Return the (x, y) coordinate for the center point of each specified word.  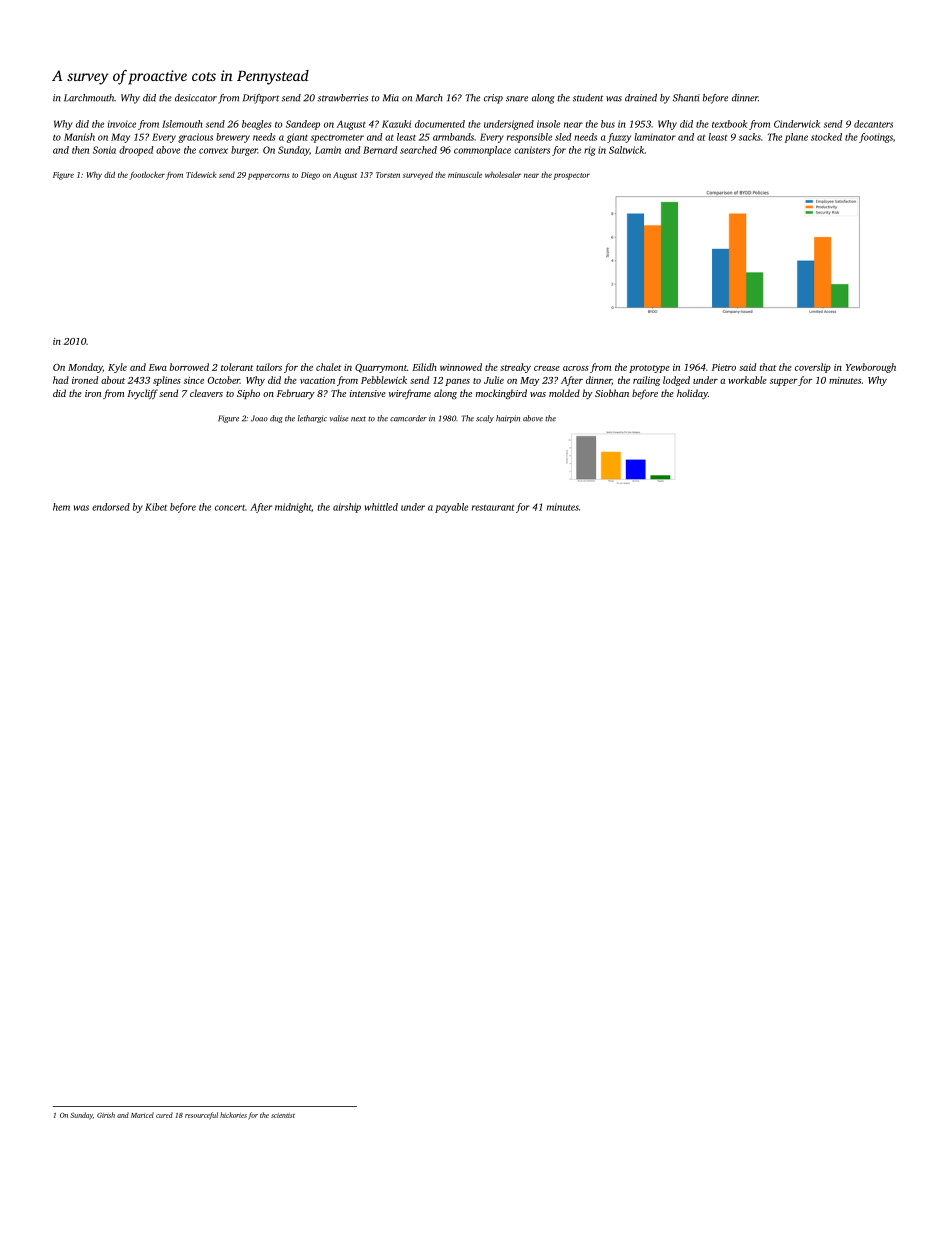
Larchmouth (89, 98)
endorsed (111, 507)
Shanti (686, 98)
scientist (283, 1115)
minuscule (465, 175)
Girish (106, 1115)
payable (451, 508)
